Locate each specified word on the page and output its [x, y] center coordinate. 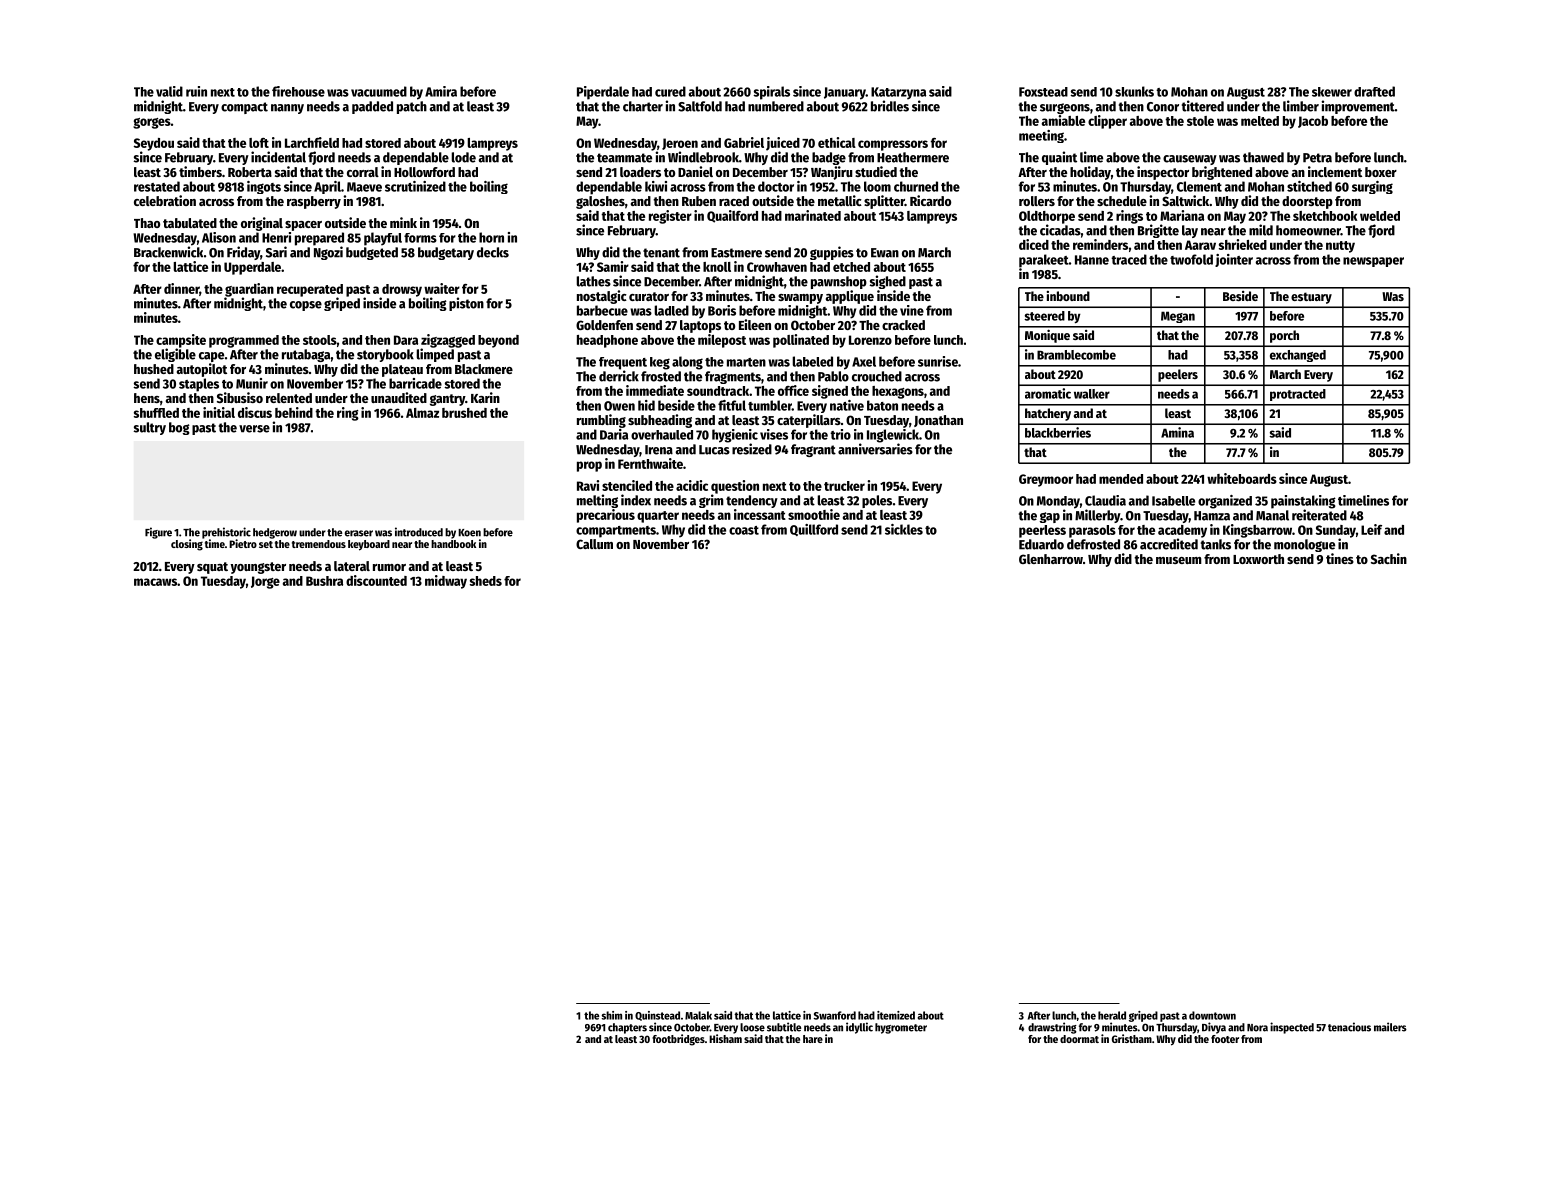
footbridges [678, 1040]
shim [612, 1015]
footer [1225, 1039]
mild [1261, 230]
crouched [877, 376]
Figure [158, 533]
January [845, 93]
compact [244, 108]
